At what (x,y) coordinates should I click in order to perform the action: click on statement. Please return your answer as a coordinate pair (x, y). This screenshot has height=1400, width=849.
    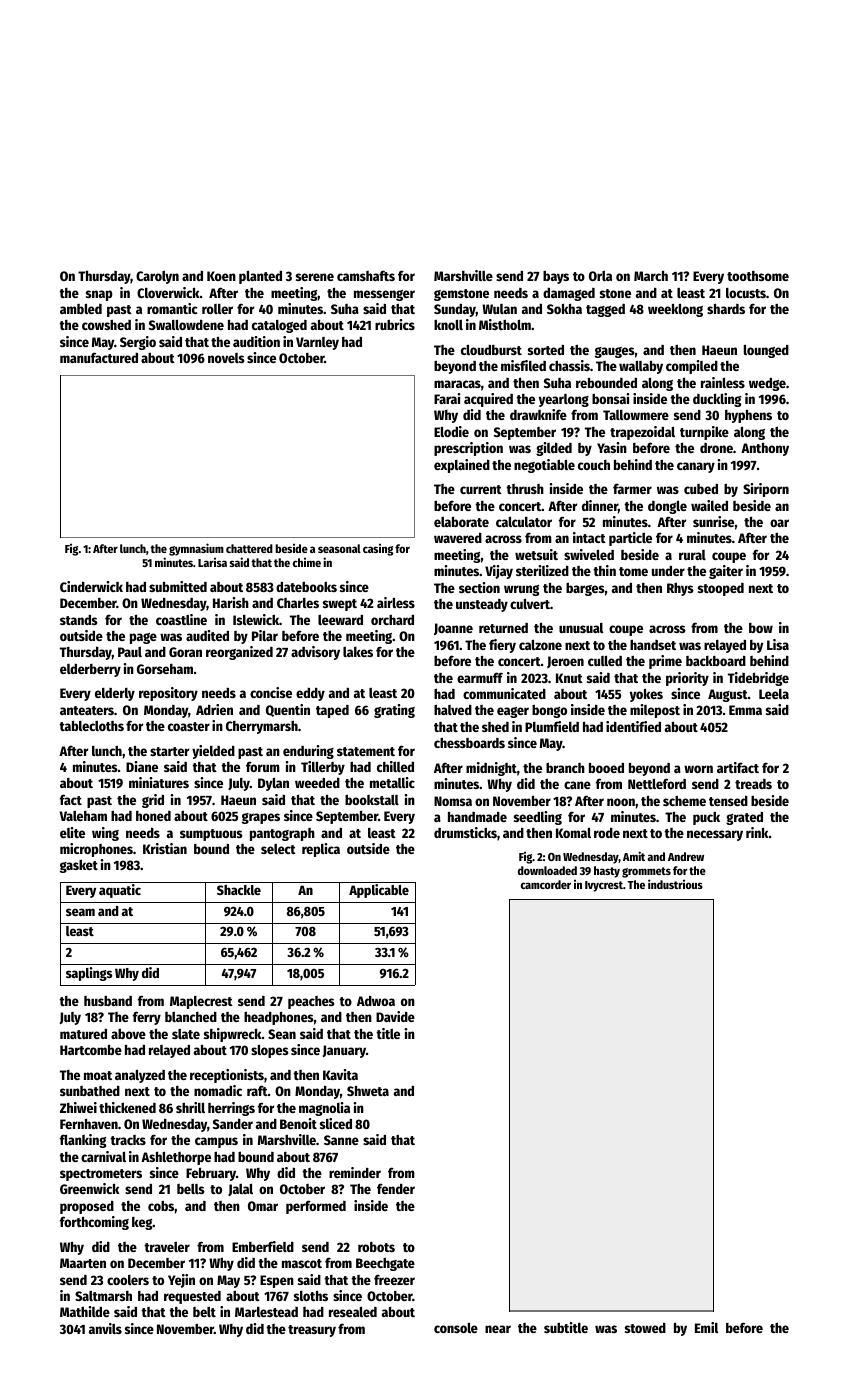
    Looking at the image, I should click on (366, 751).
